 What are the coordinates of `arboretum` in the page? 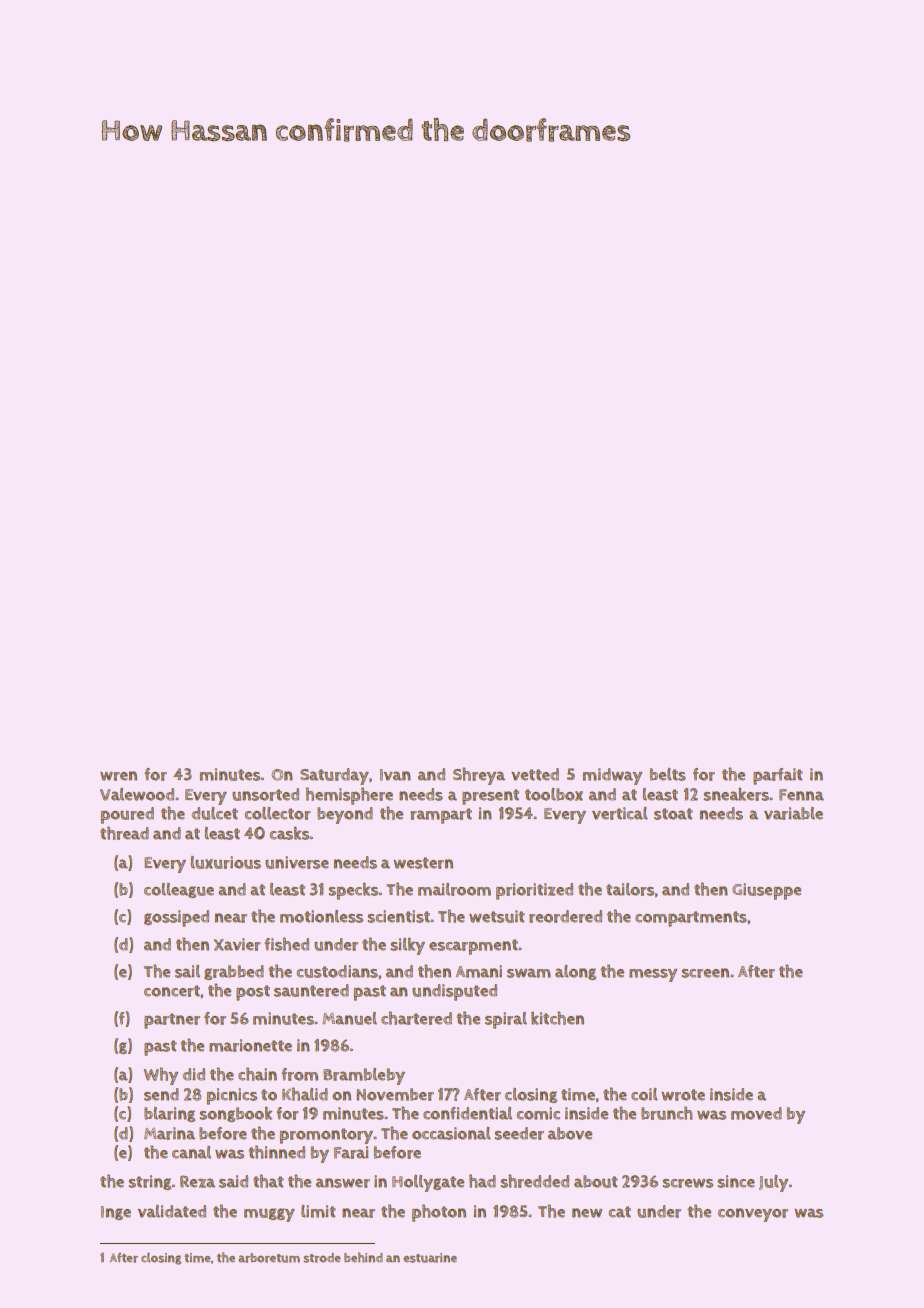 It's located at (269, 1258).
